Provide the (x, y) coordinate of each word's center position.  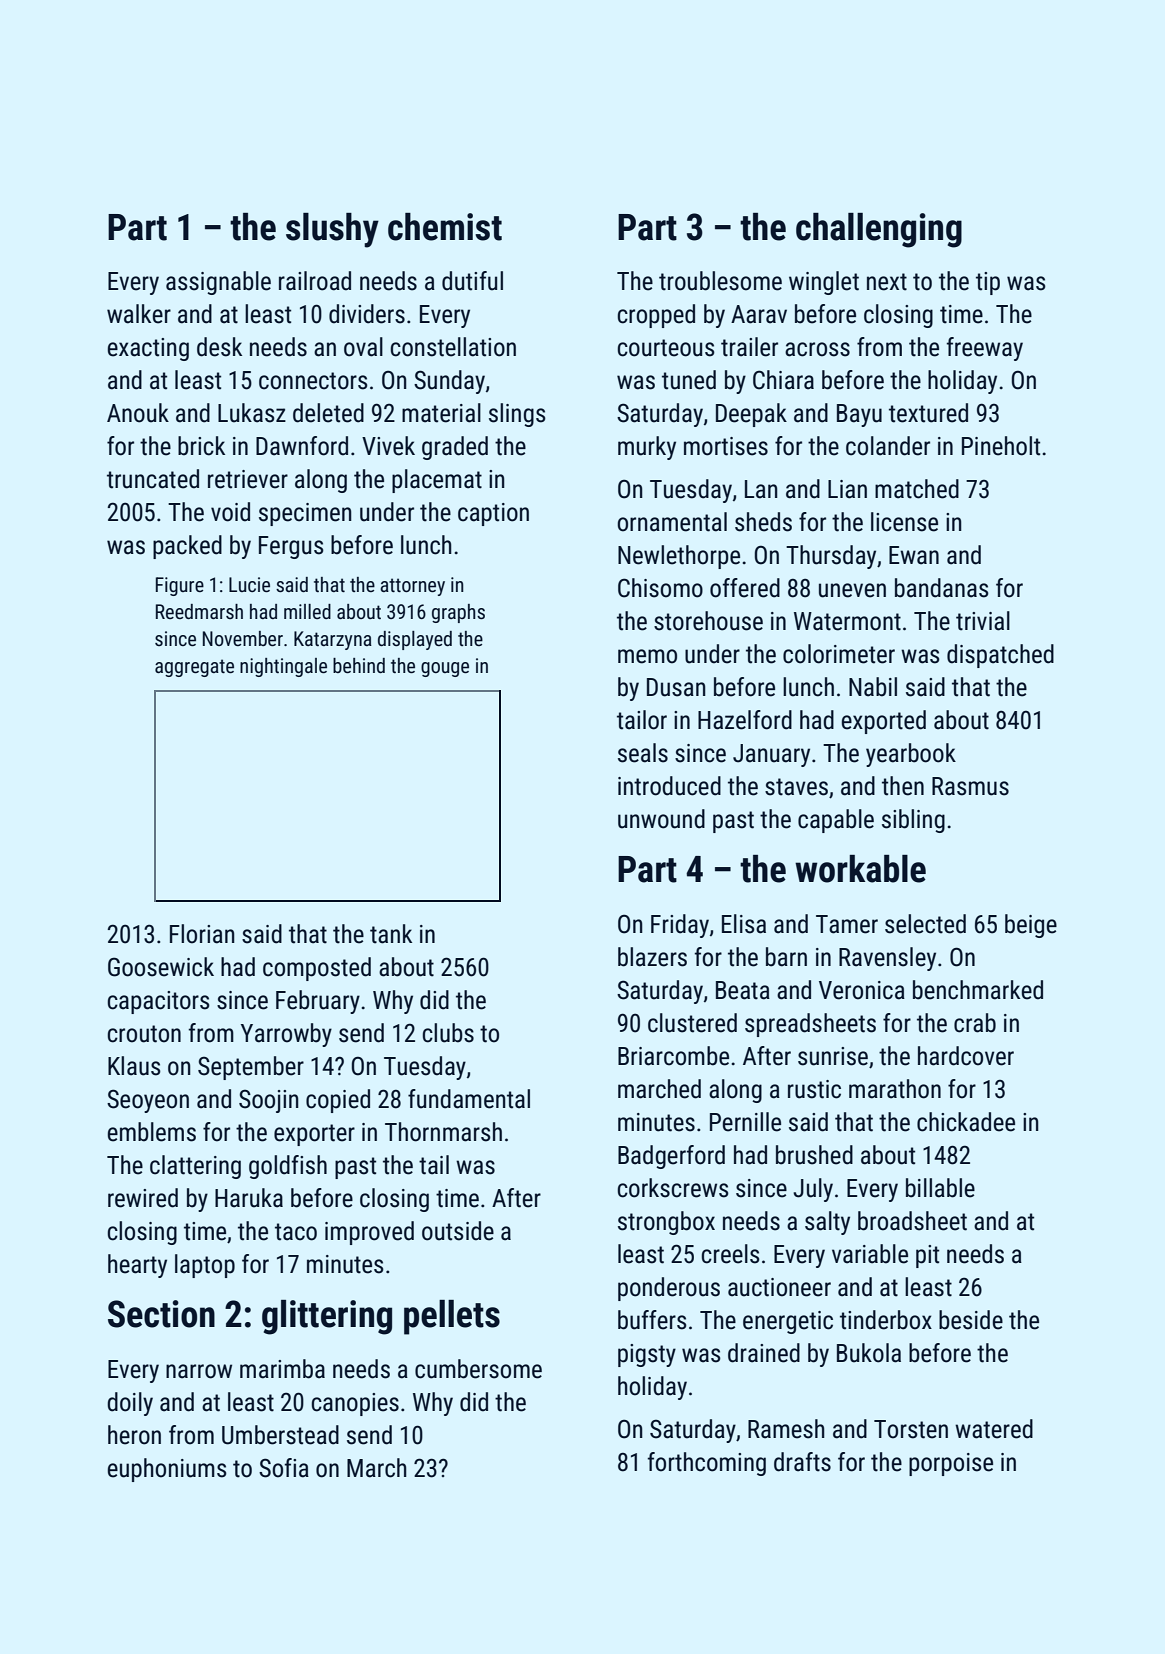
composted (317, 969)
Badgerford (671, 1157)
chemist (445, 227)
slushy (332, 230)
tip (988, 283)
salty (827, 1223)
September (251, 1068)
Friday (680, 926)
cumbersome (478, 1369)
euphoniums (167, 1470)
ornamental (672, 522)
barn (786, 957)
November (243, 638)
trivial (983, 621)
